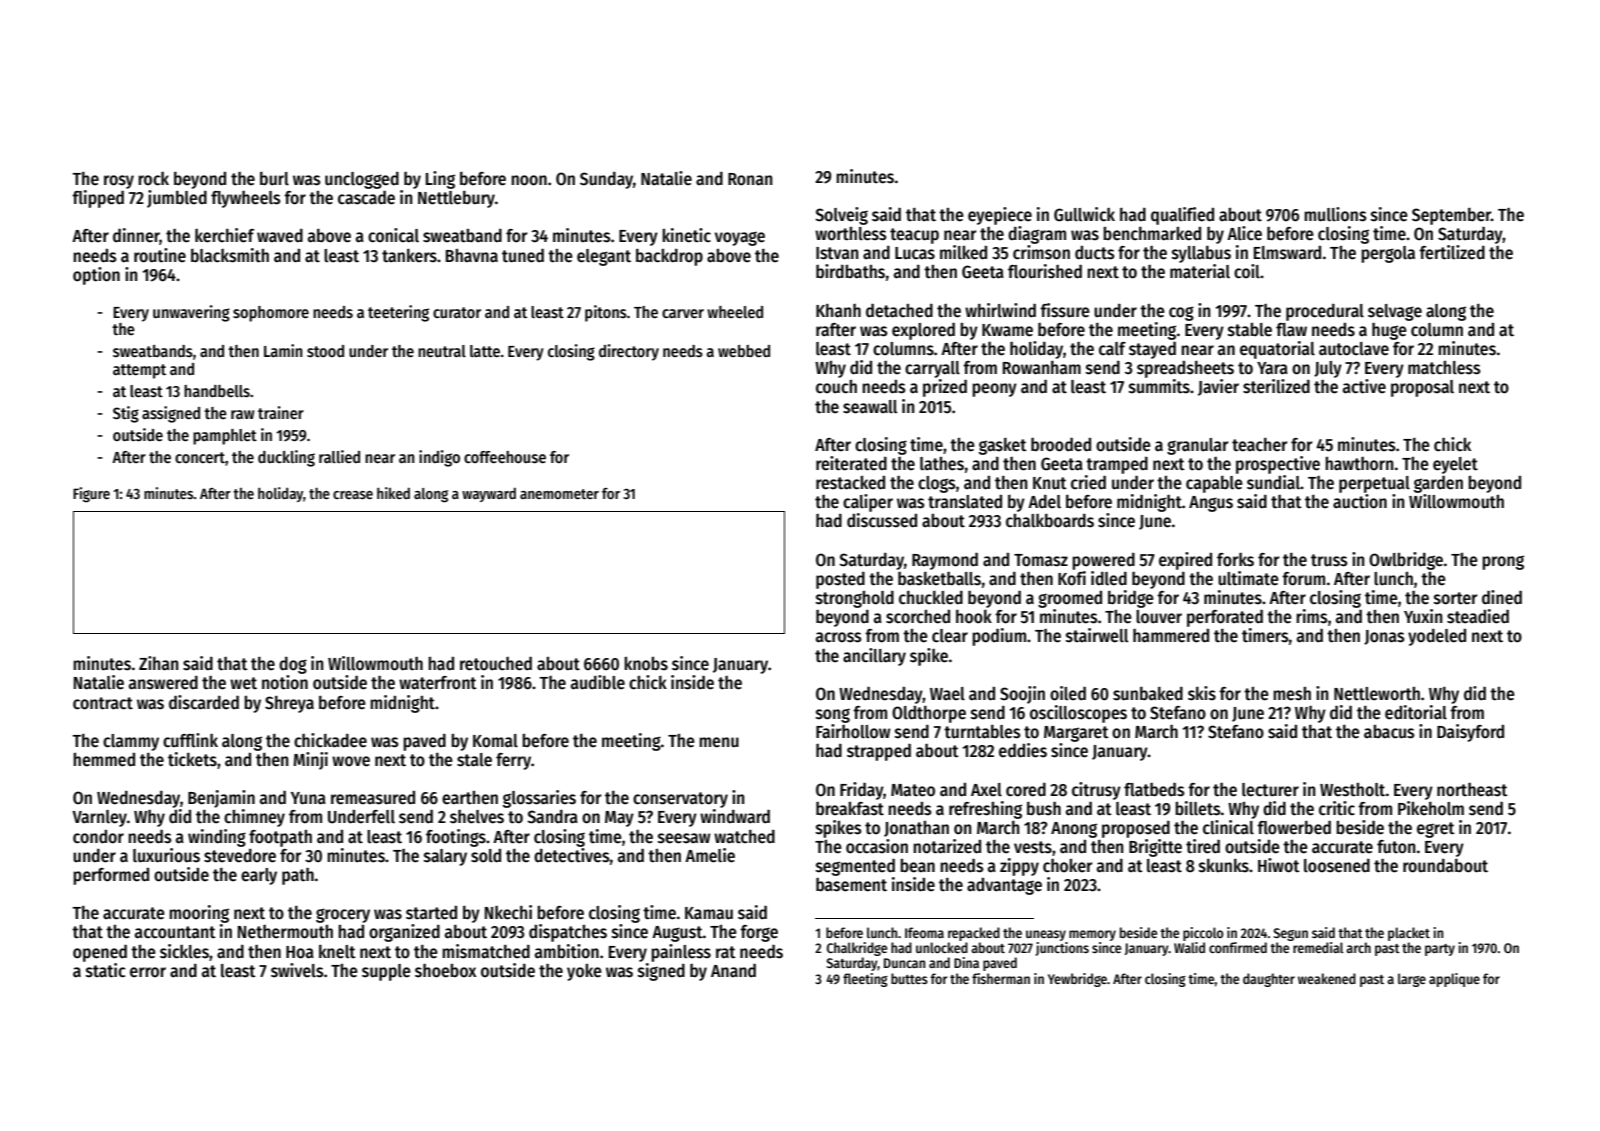  Describe the element at coordinates (572, 855) in the screenshot. I see `detectives` at that location.
